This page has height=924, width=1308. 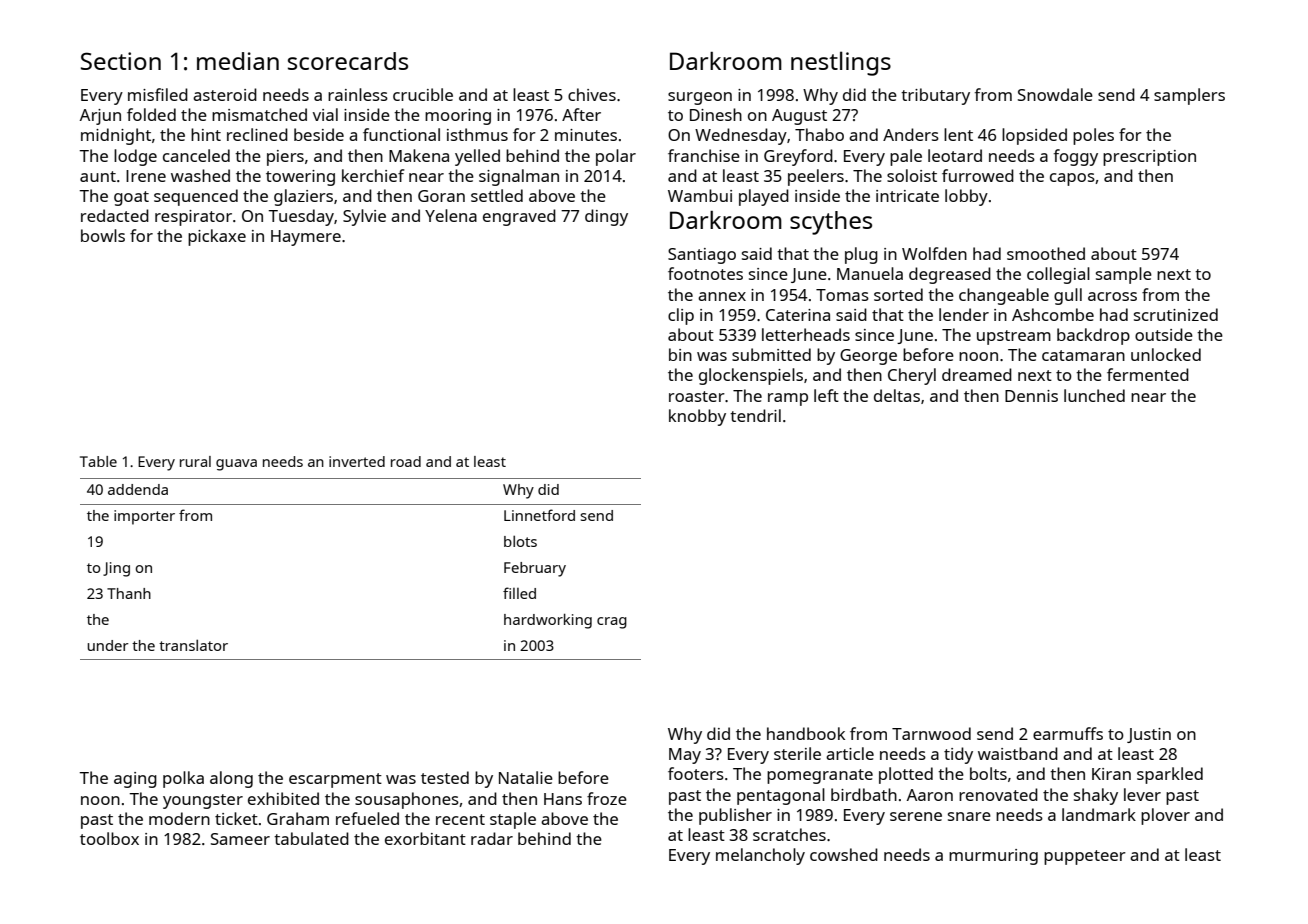 What do you see at coordinates (357, 461) in the page?
I see `inverted` at bounding box center [357, 461].
